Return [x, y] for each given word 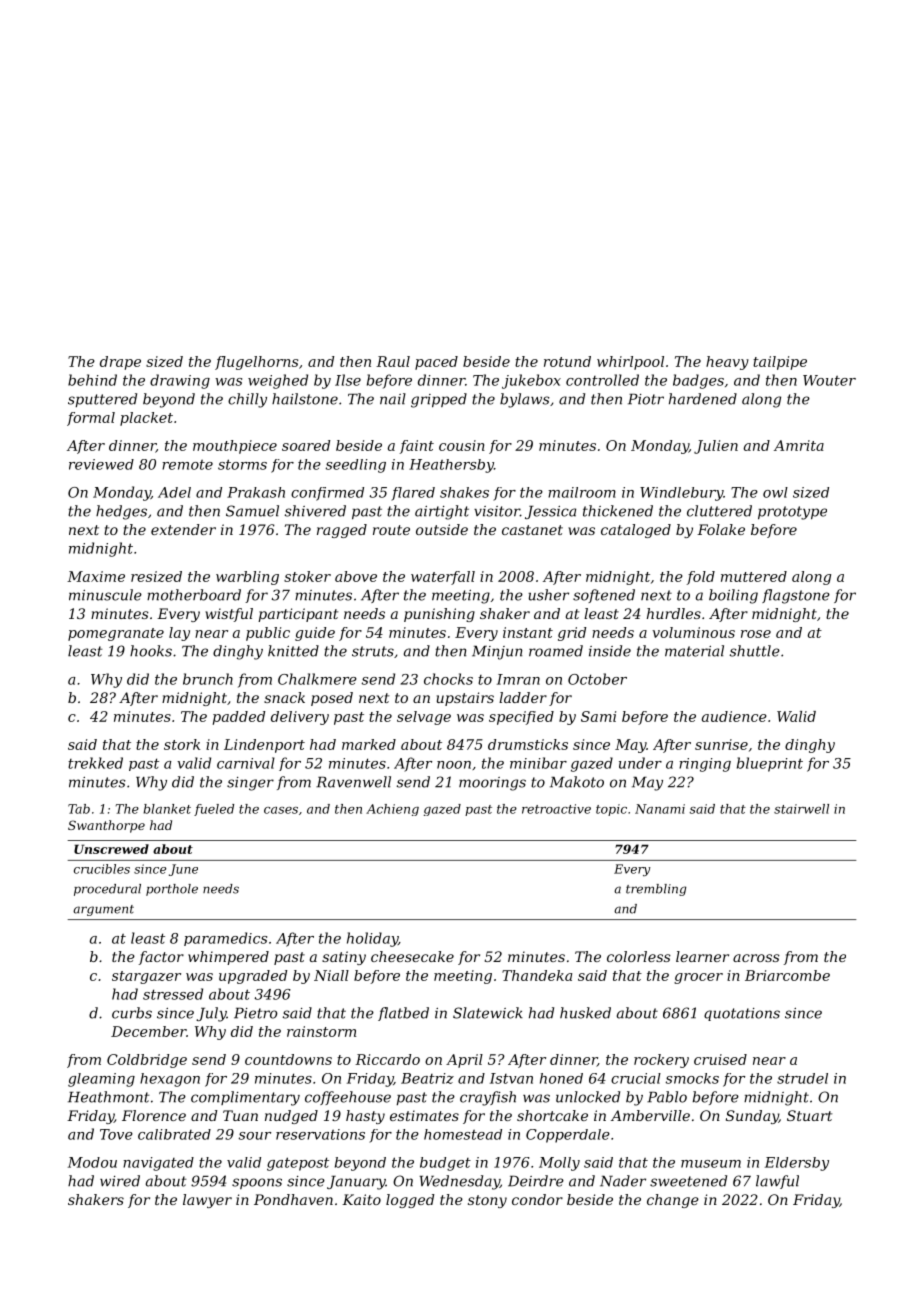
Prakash [256, 492]
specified [521, 718]
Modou [92, 1162]
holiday [372, 939]
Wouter [829, 380]
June [183, 870]
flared [413, 494]
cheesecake [412, 956]
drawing [180, 381]
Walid [796, 716]
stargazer [146, 977]
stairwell [801, 809]
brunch [208, 679]
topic [611, 810]
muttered [754, 576]
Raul [393, 361]
